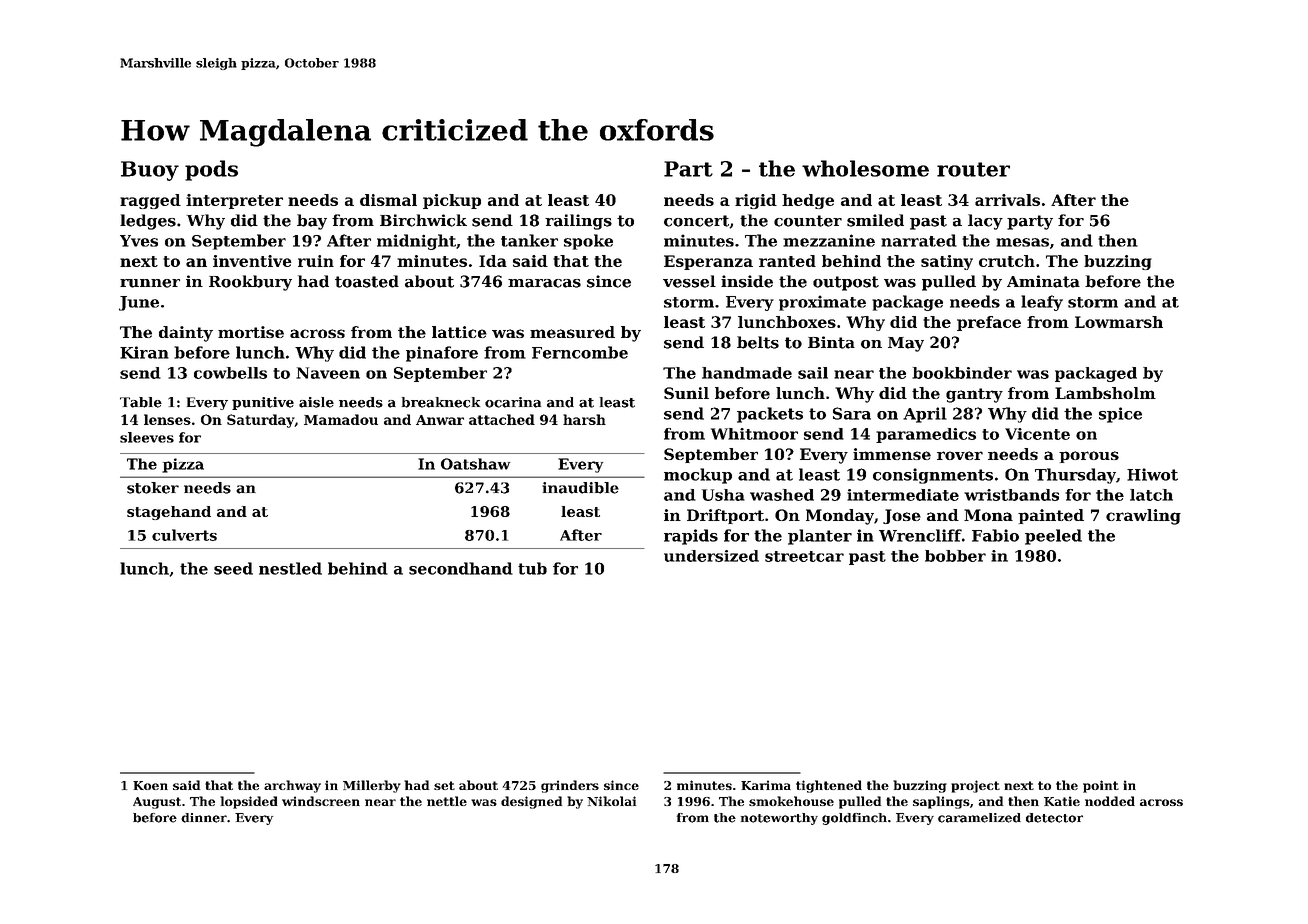 This document has height=924, width=1308. Describe the element at coordinates (696, 221) in the document. I see `concert` at that location.
